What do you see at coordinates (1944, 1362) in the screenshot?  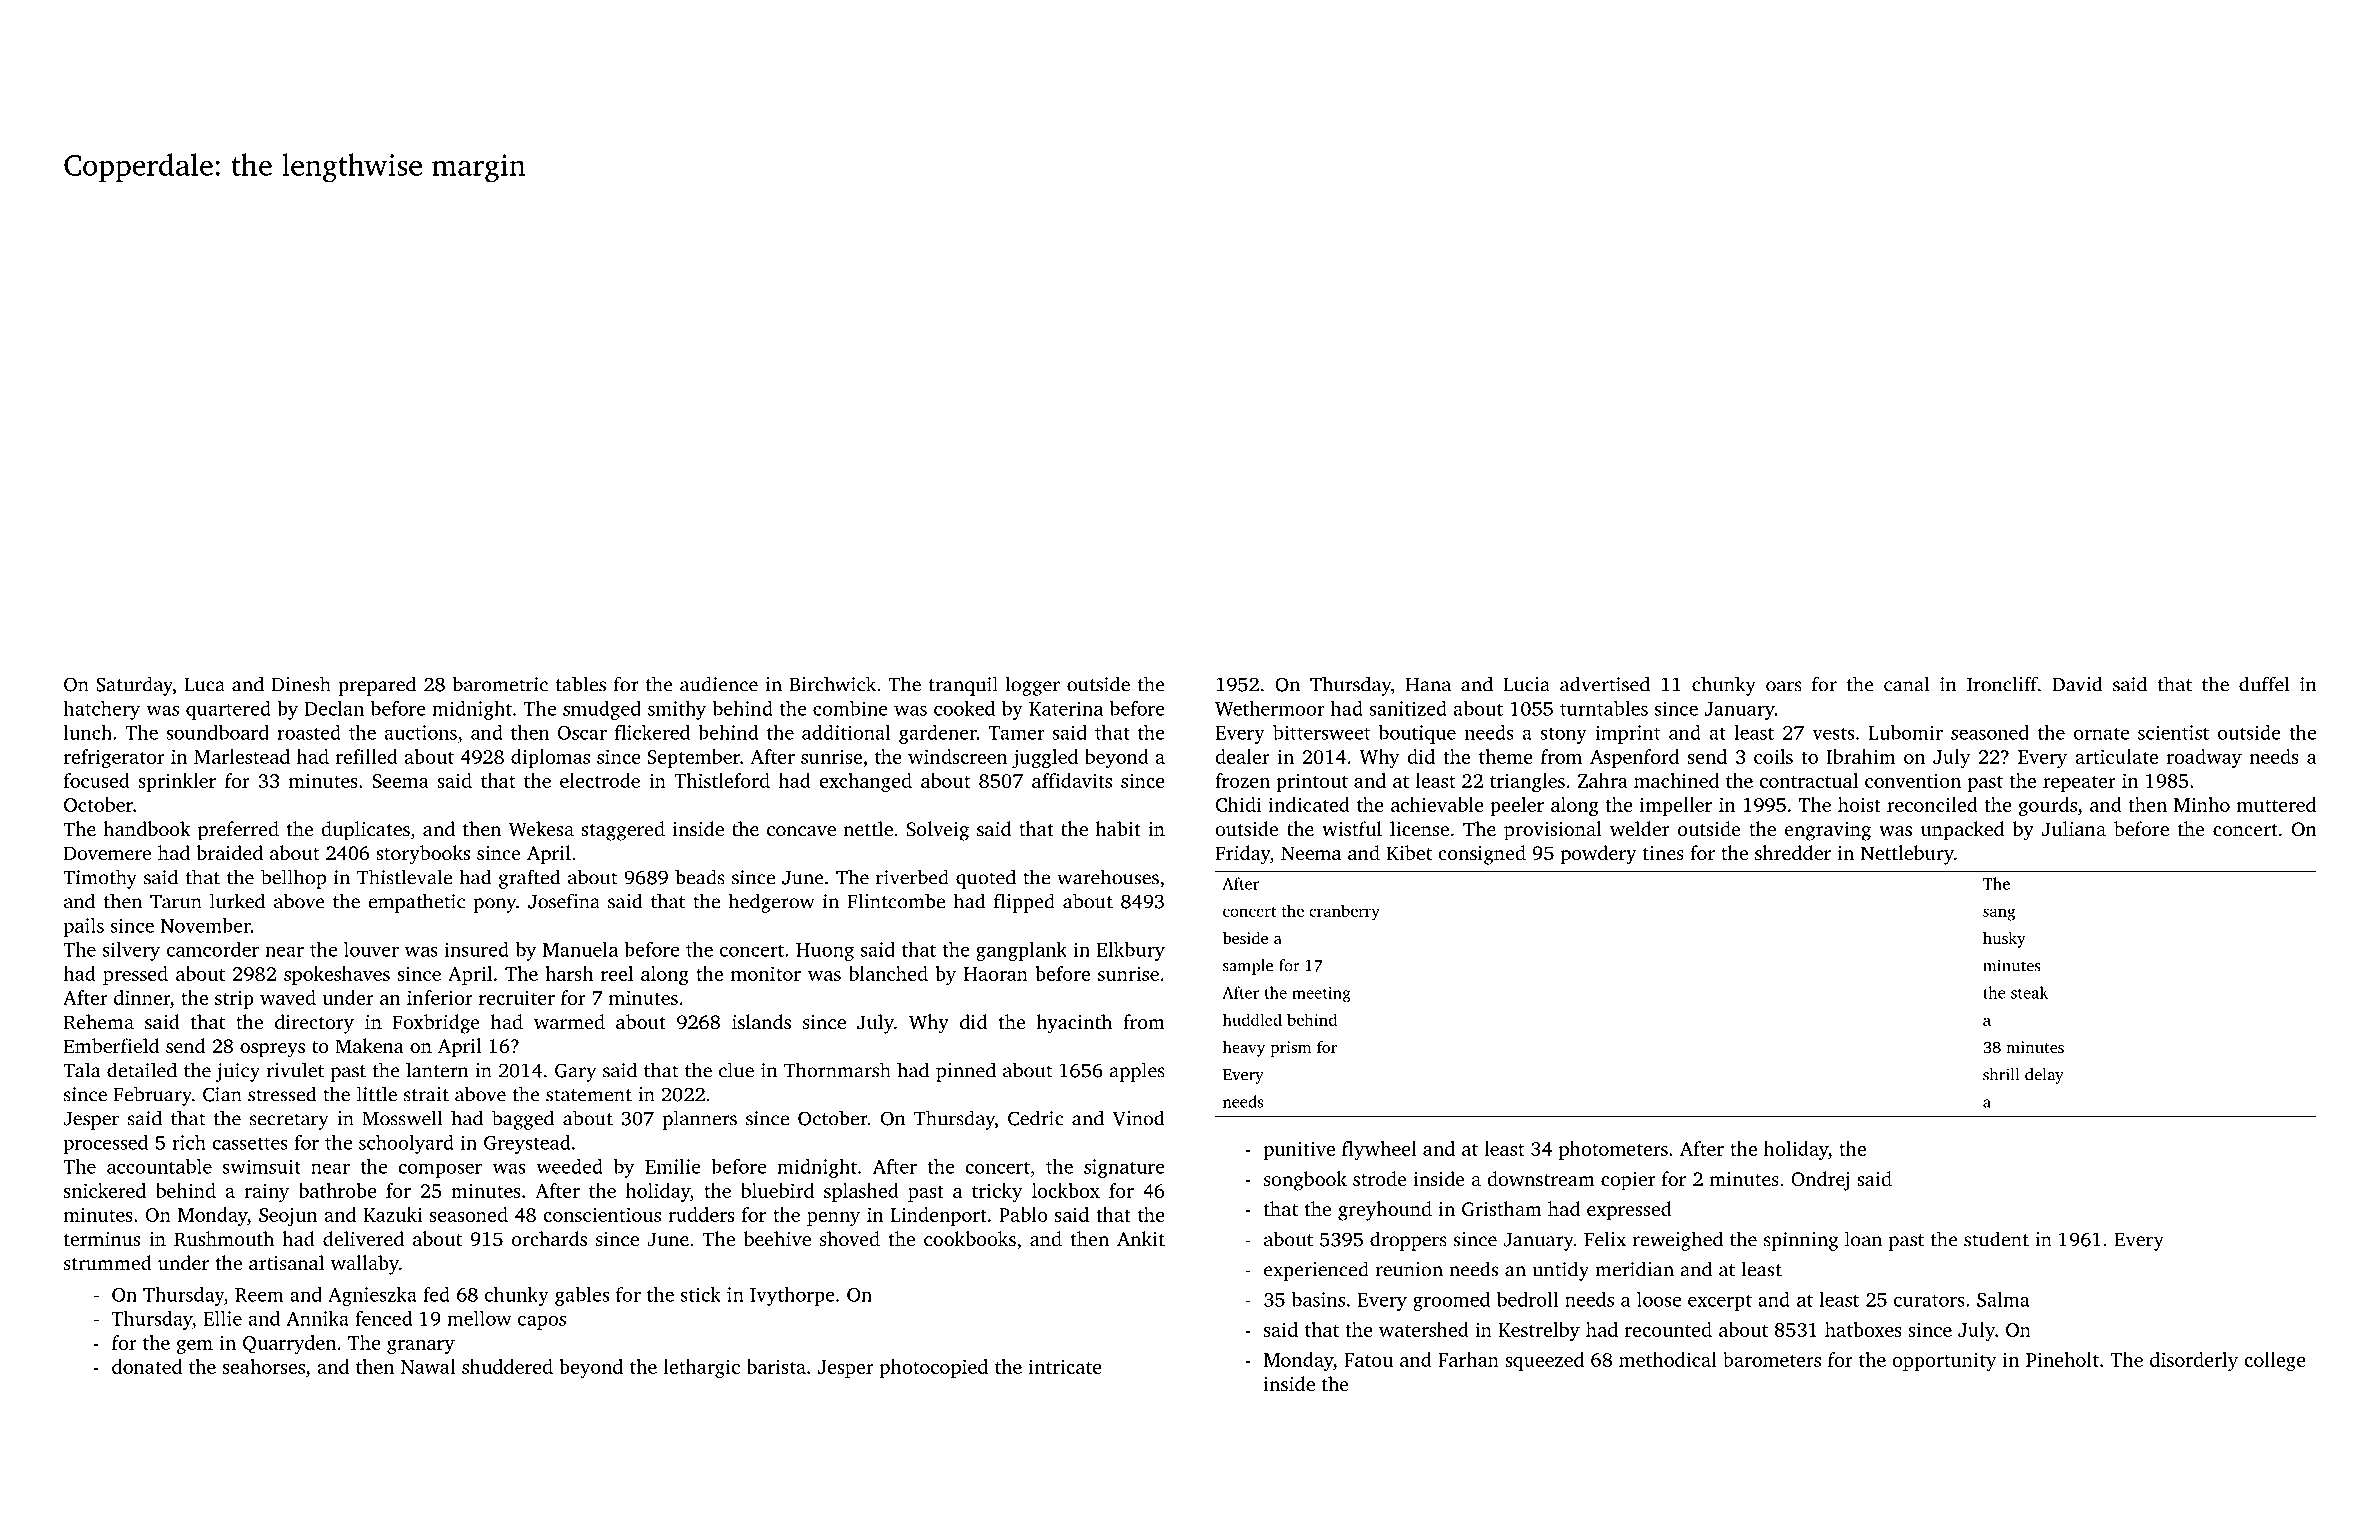 I see `opportunity` at bounding box center [1944, 1362].
